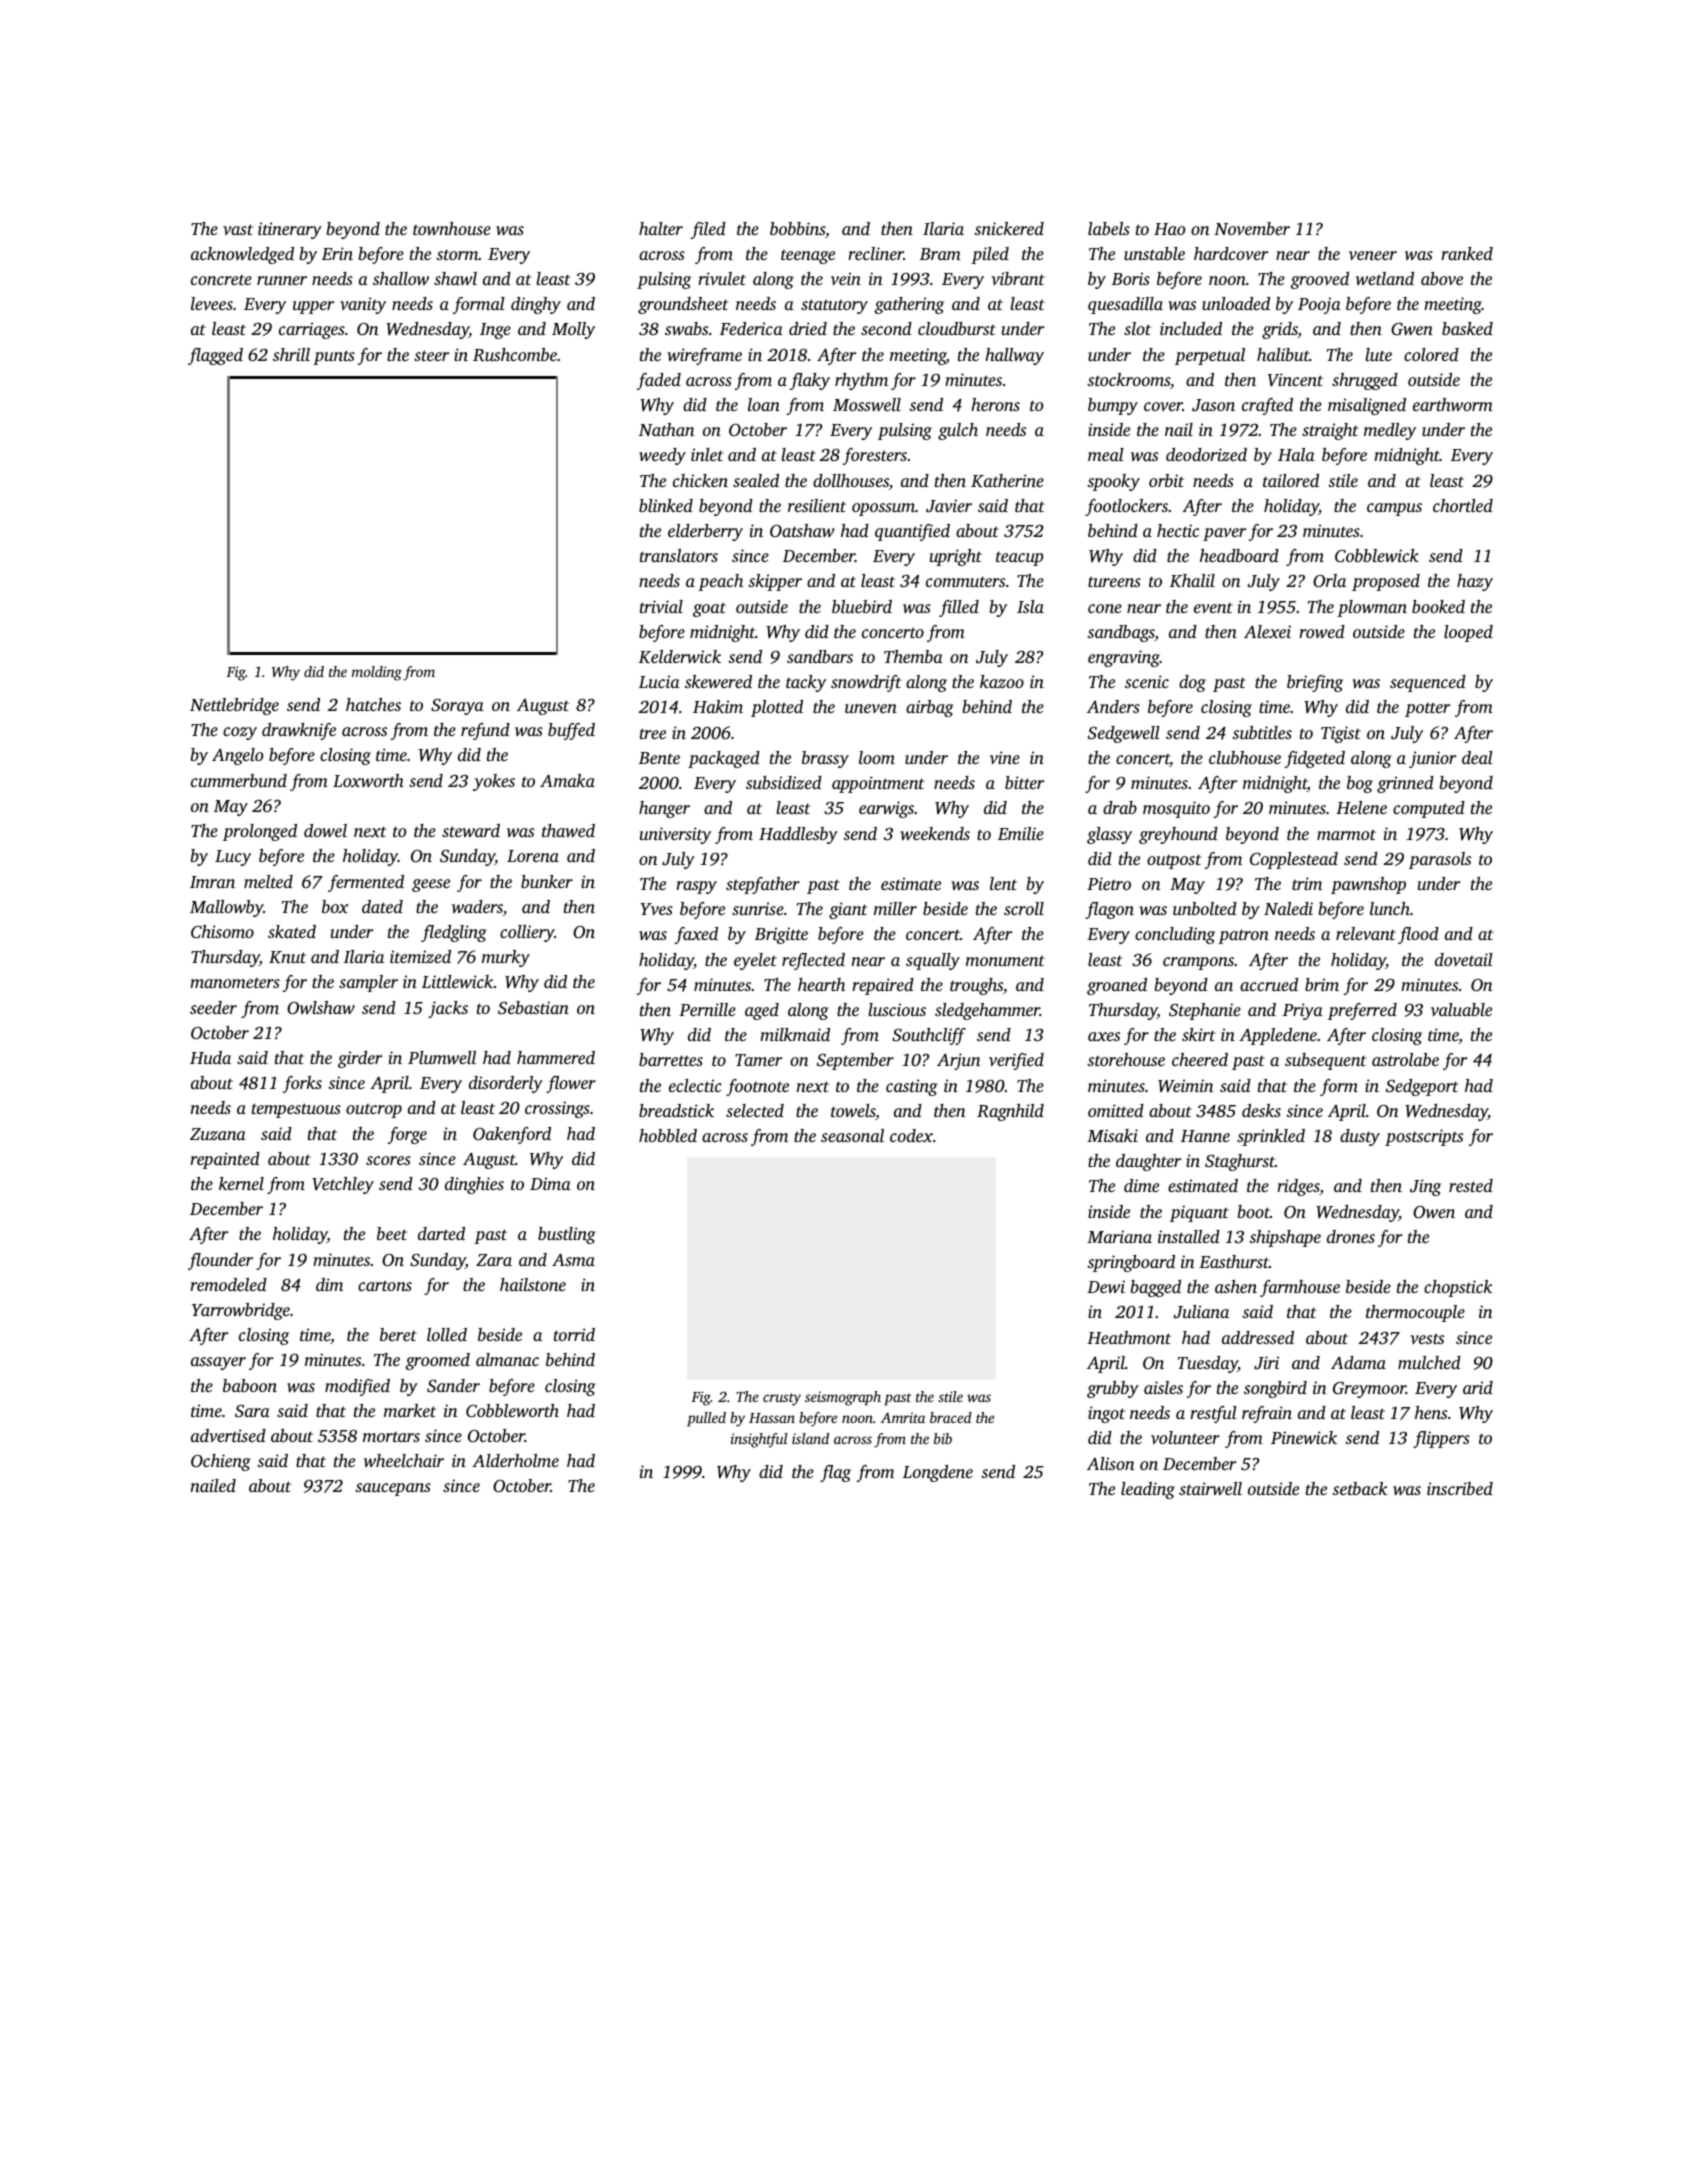 The height and width of the screenshot is (2178, 1683). Describe the element at coordinates (506, 958) in the screenshot. I see `murky` at that location.
